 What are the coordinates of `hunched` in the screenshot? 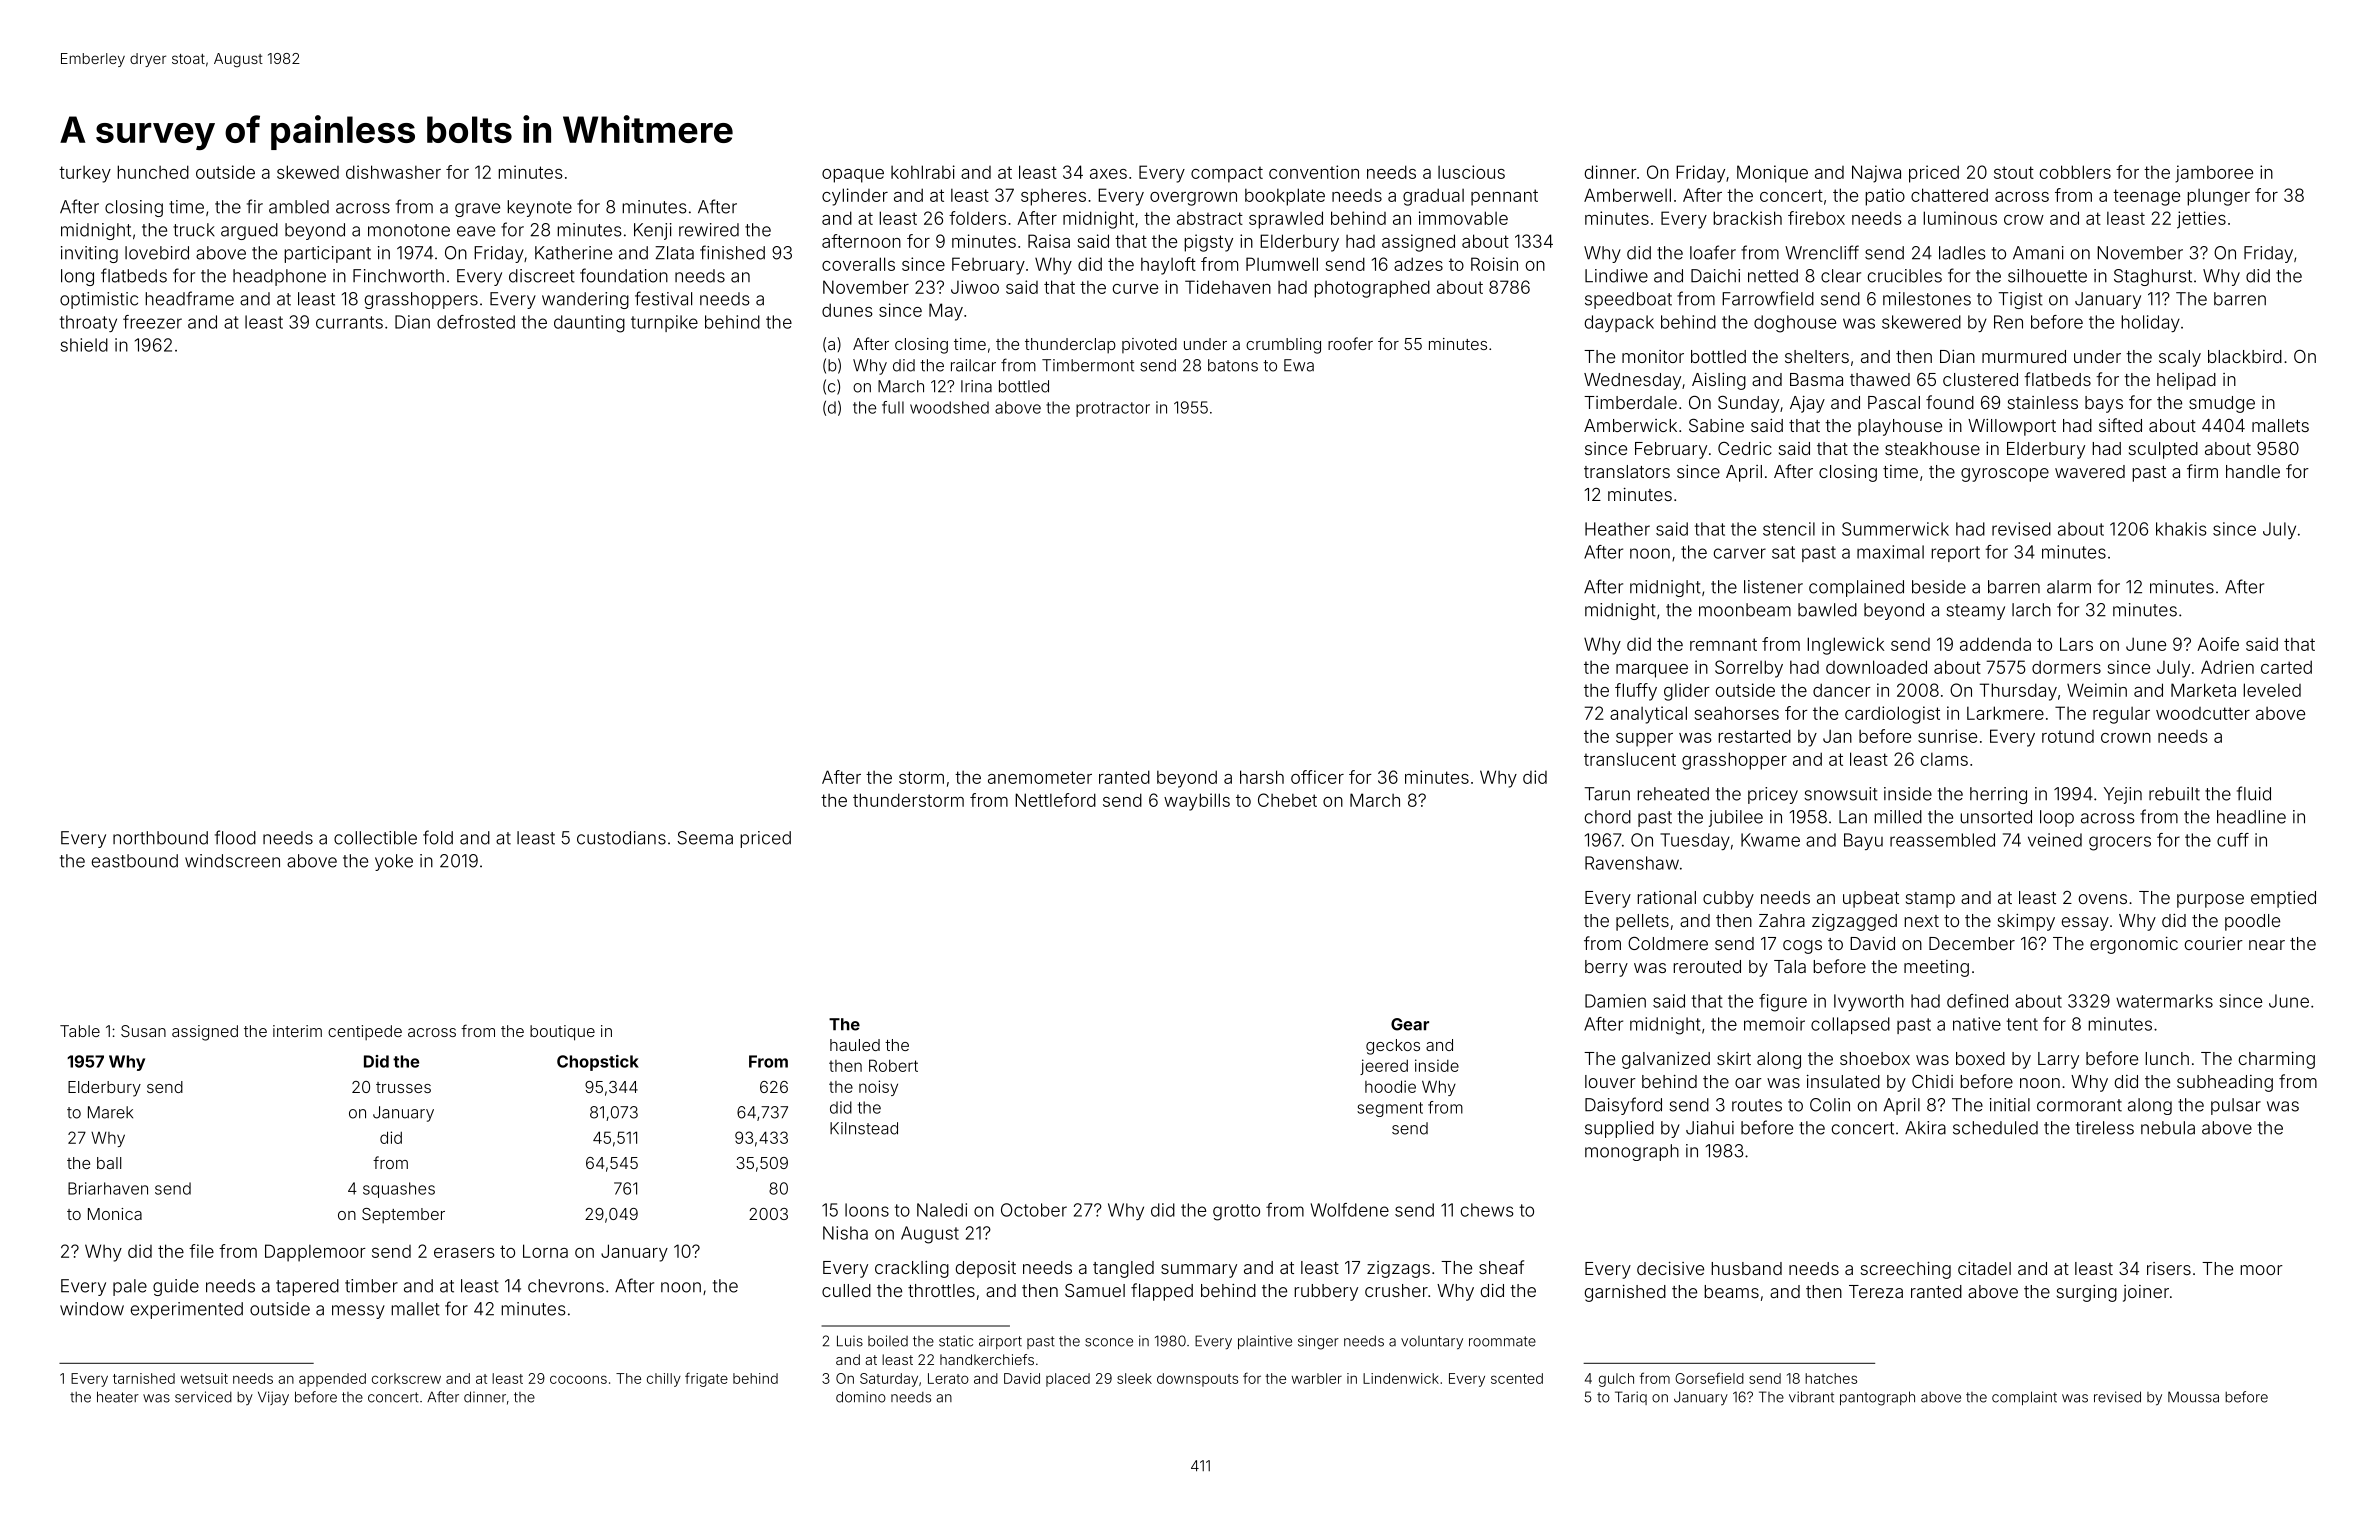 It's located at (153, 172).
